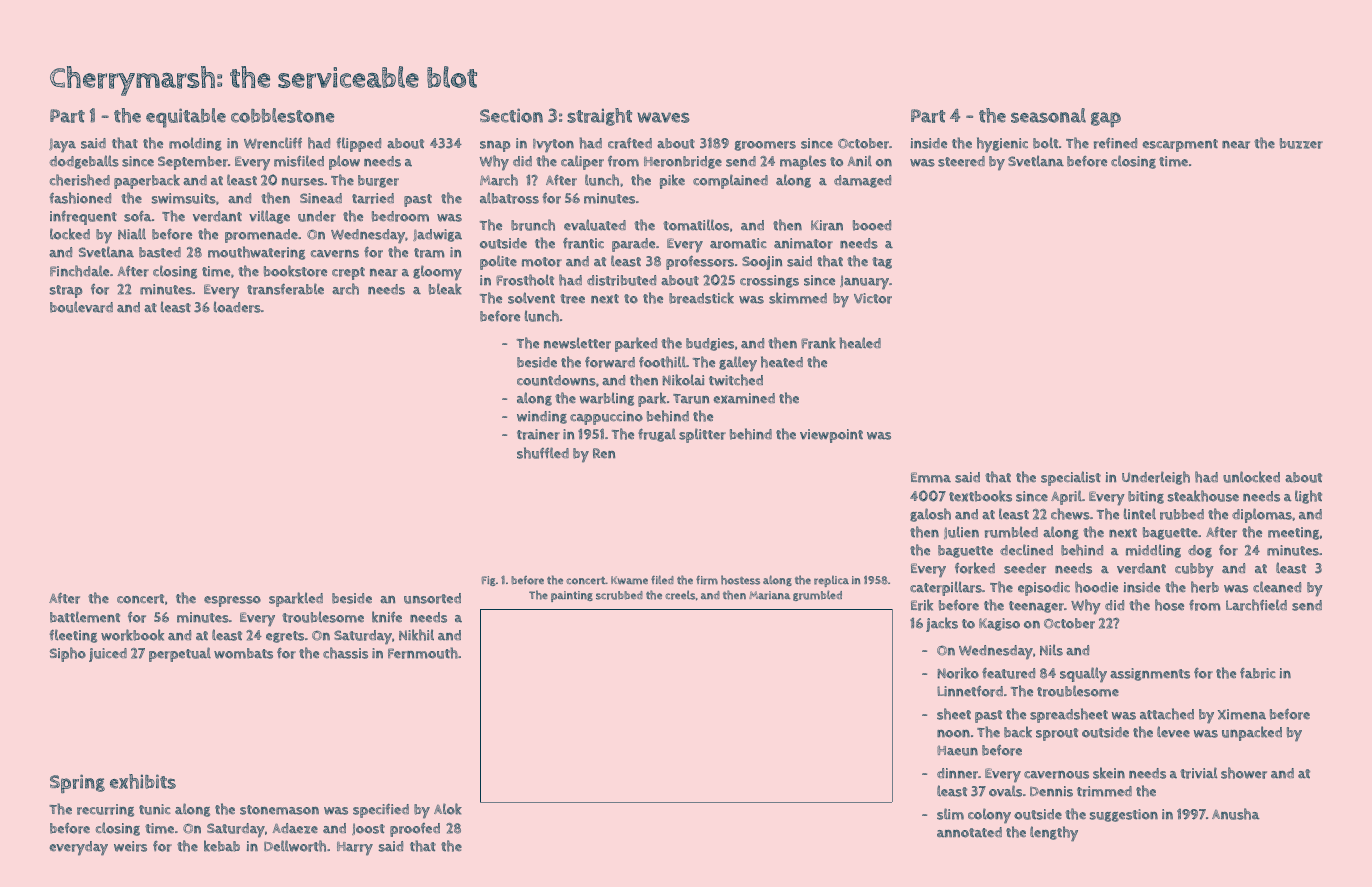  Describe the element at coordinates (432, 598) in the image. I see `unsorted` at that location.
